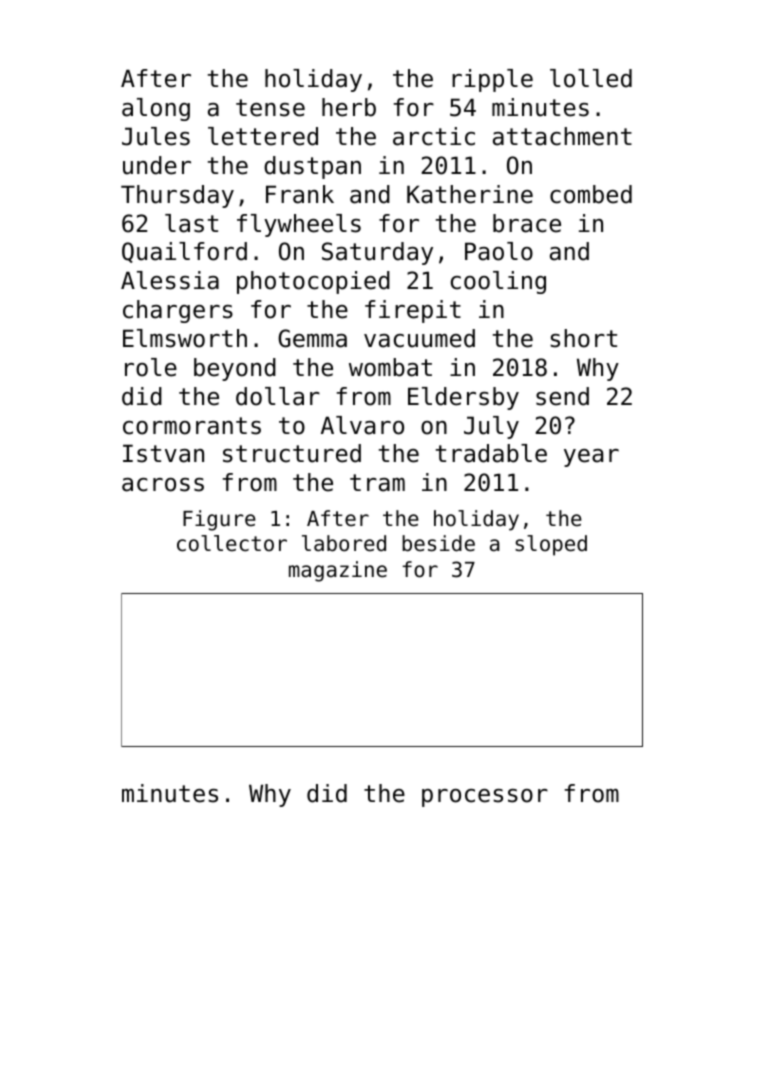  Describe the element at coordinates (591, 194) in the screenshot. I see `combed` at that location.
